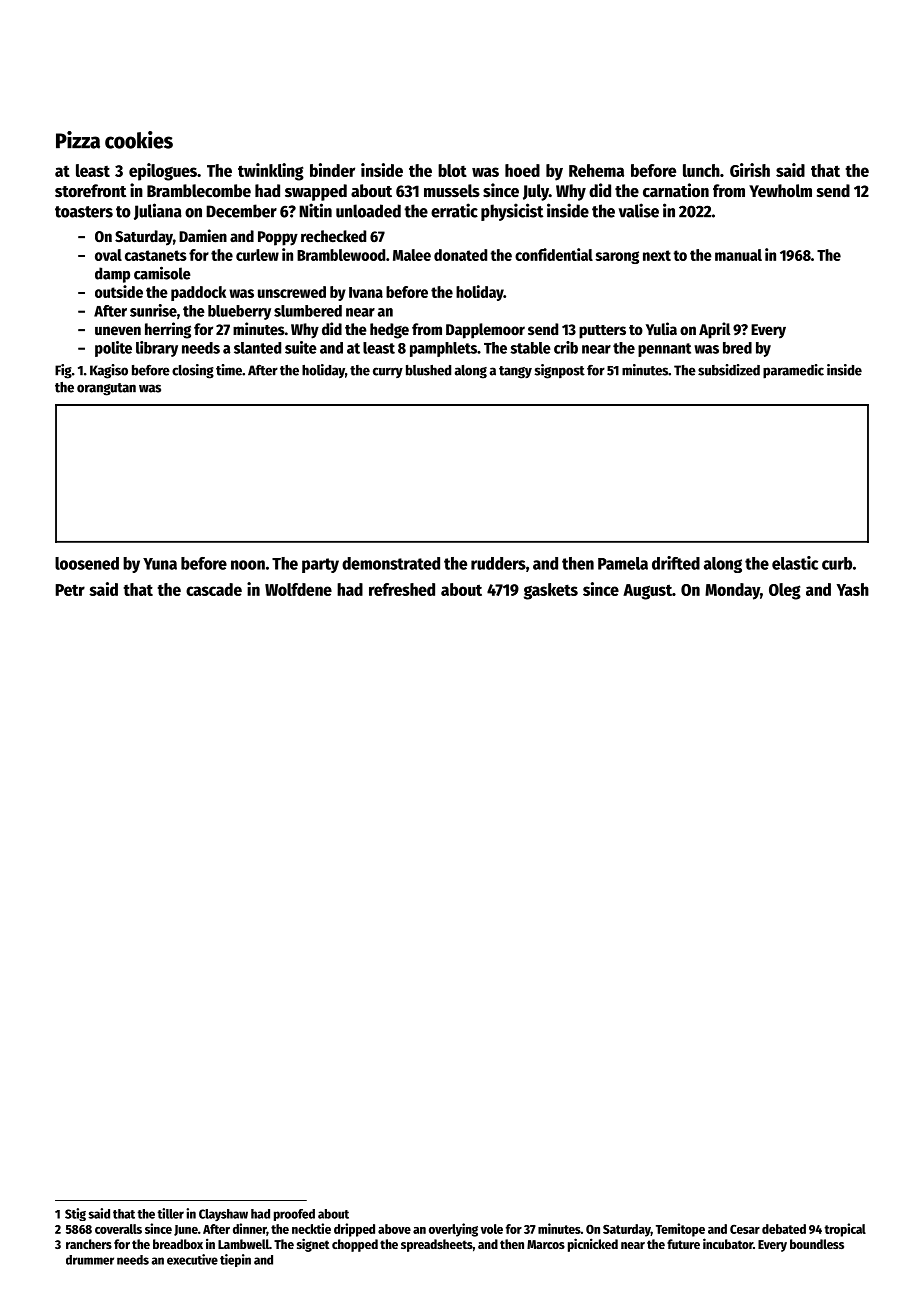 The height and width of the page is (1314, 924). What do you see at coordinates (817, 1244) in the page?
I see `boundless` at bounding box center [817, 1244].
